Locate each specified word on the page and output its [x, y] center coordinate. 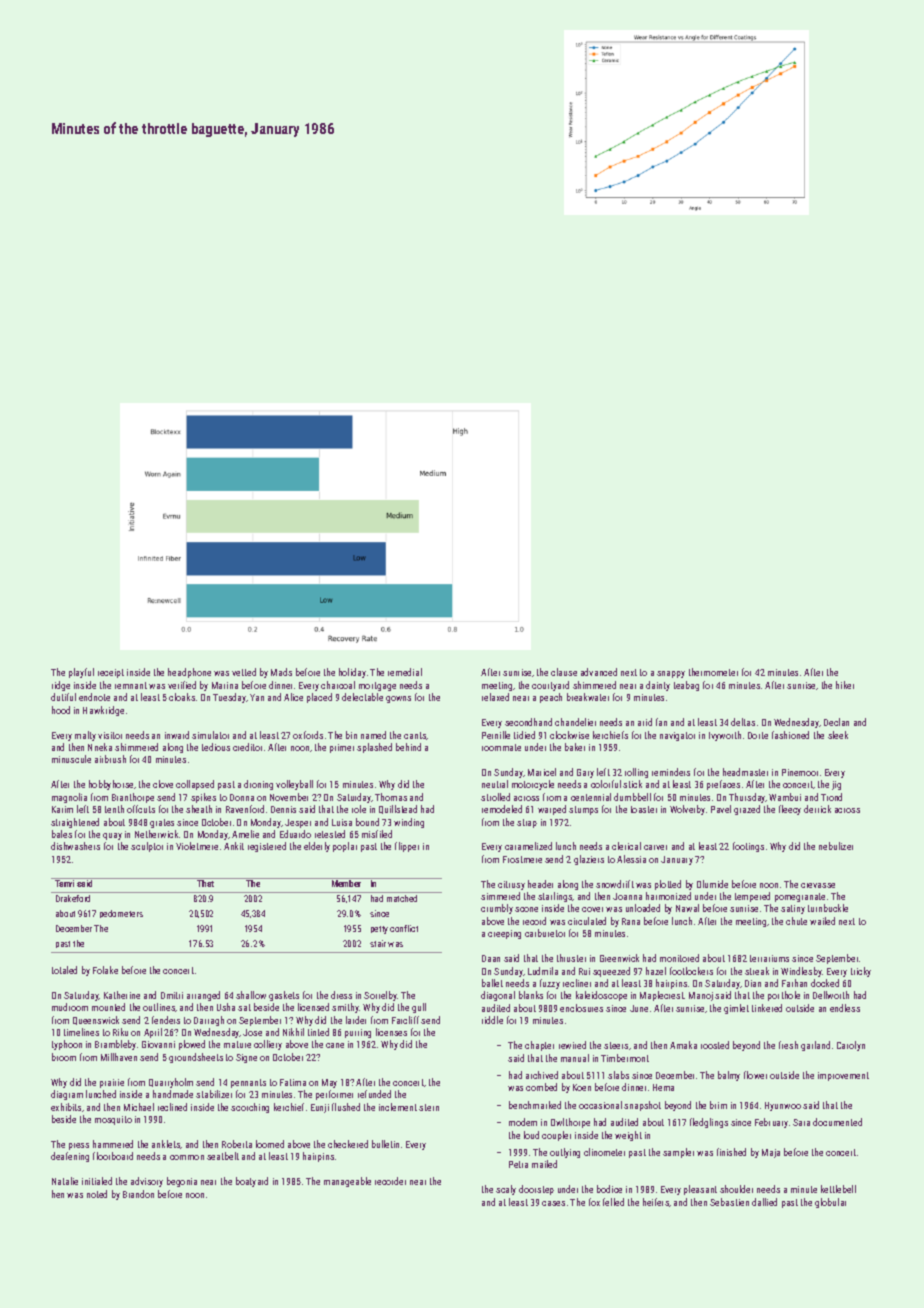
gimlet [736, 1009]
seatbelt [223, 1156]
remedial [405, 672]
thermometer [713, 672]
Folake [105, 970]
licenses [391, 1032]
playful [81, 673]
